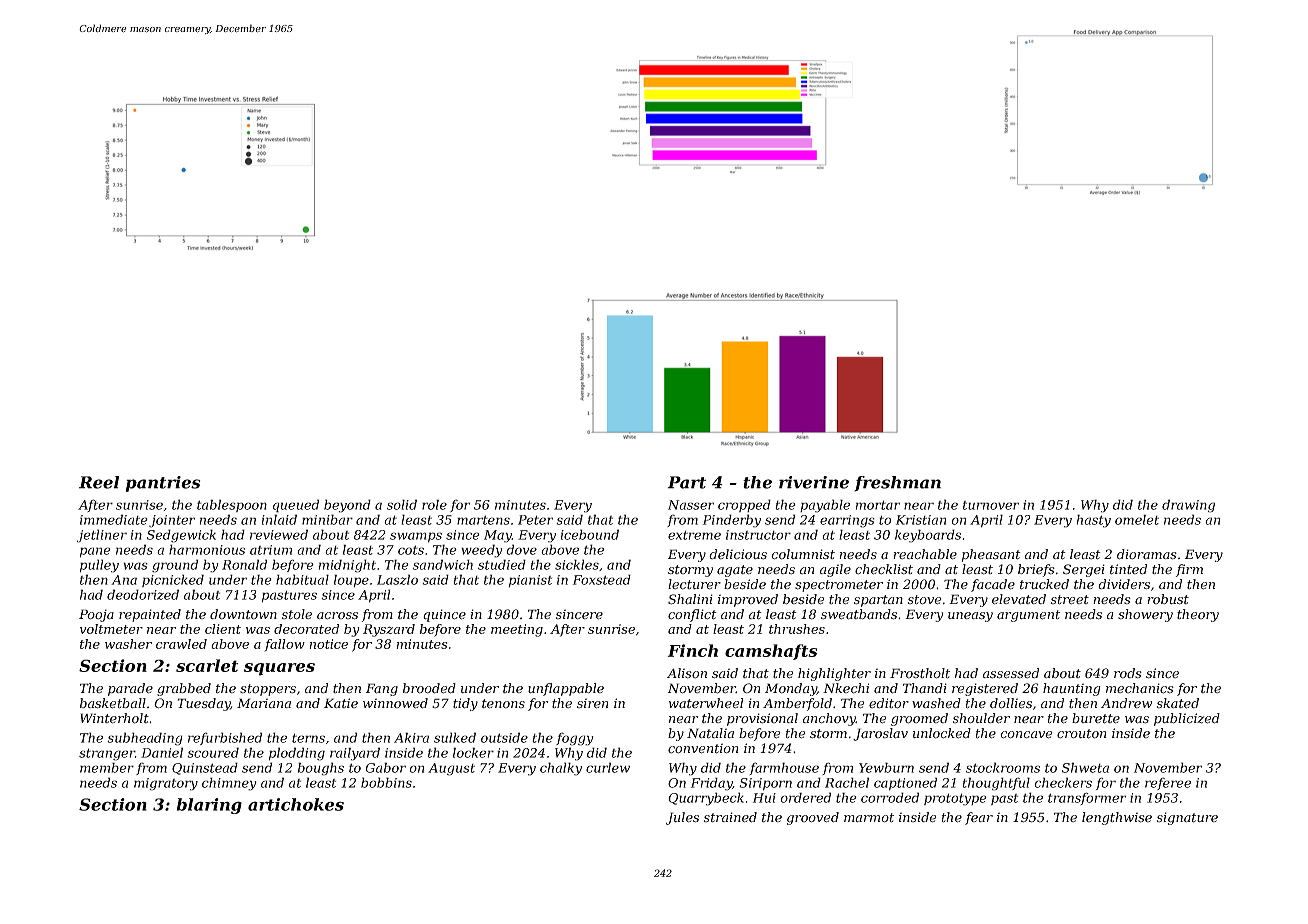 The width and height of the page is (1308, 924). Describe the element at coordinates (936, 703) in the page. I see `washed` at that location.
